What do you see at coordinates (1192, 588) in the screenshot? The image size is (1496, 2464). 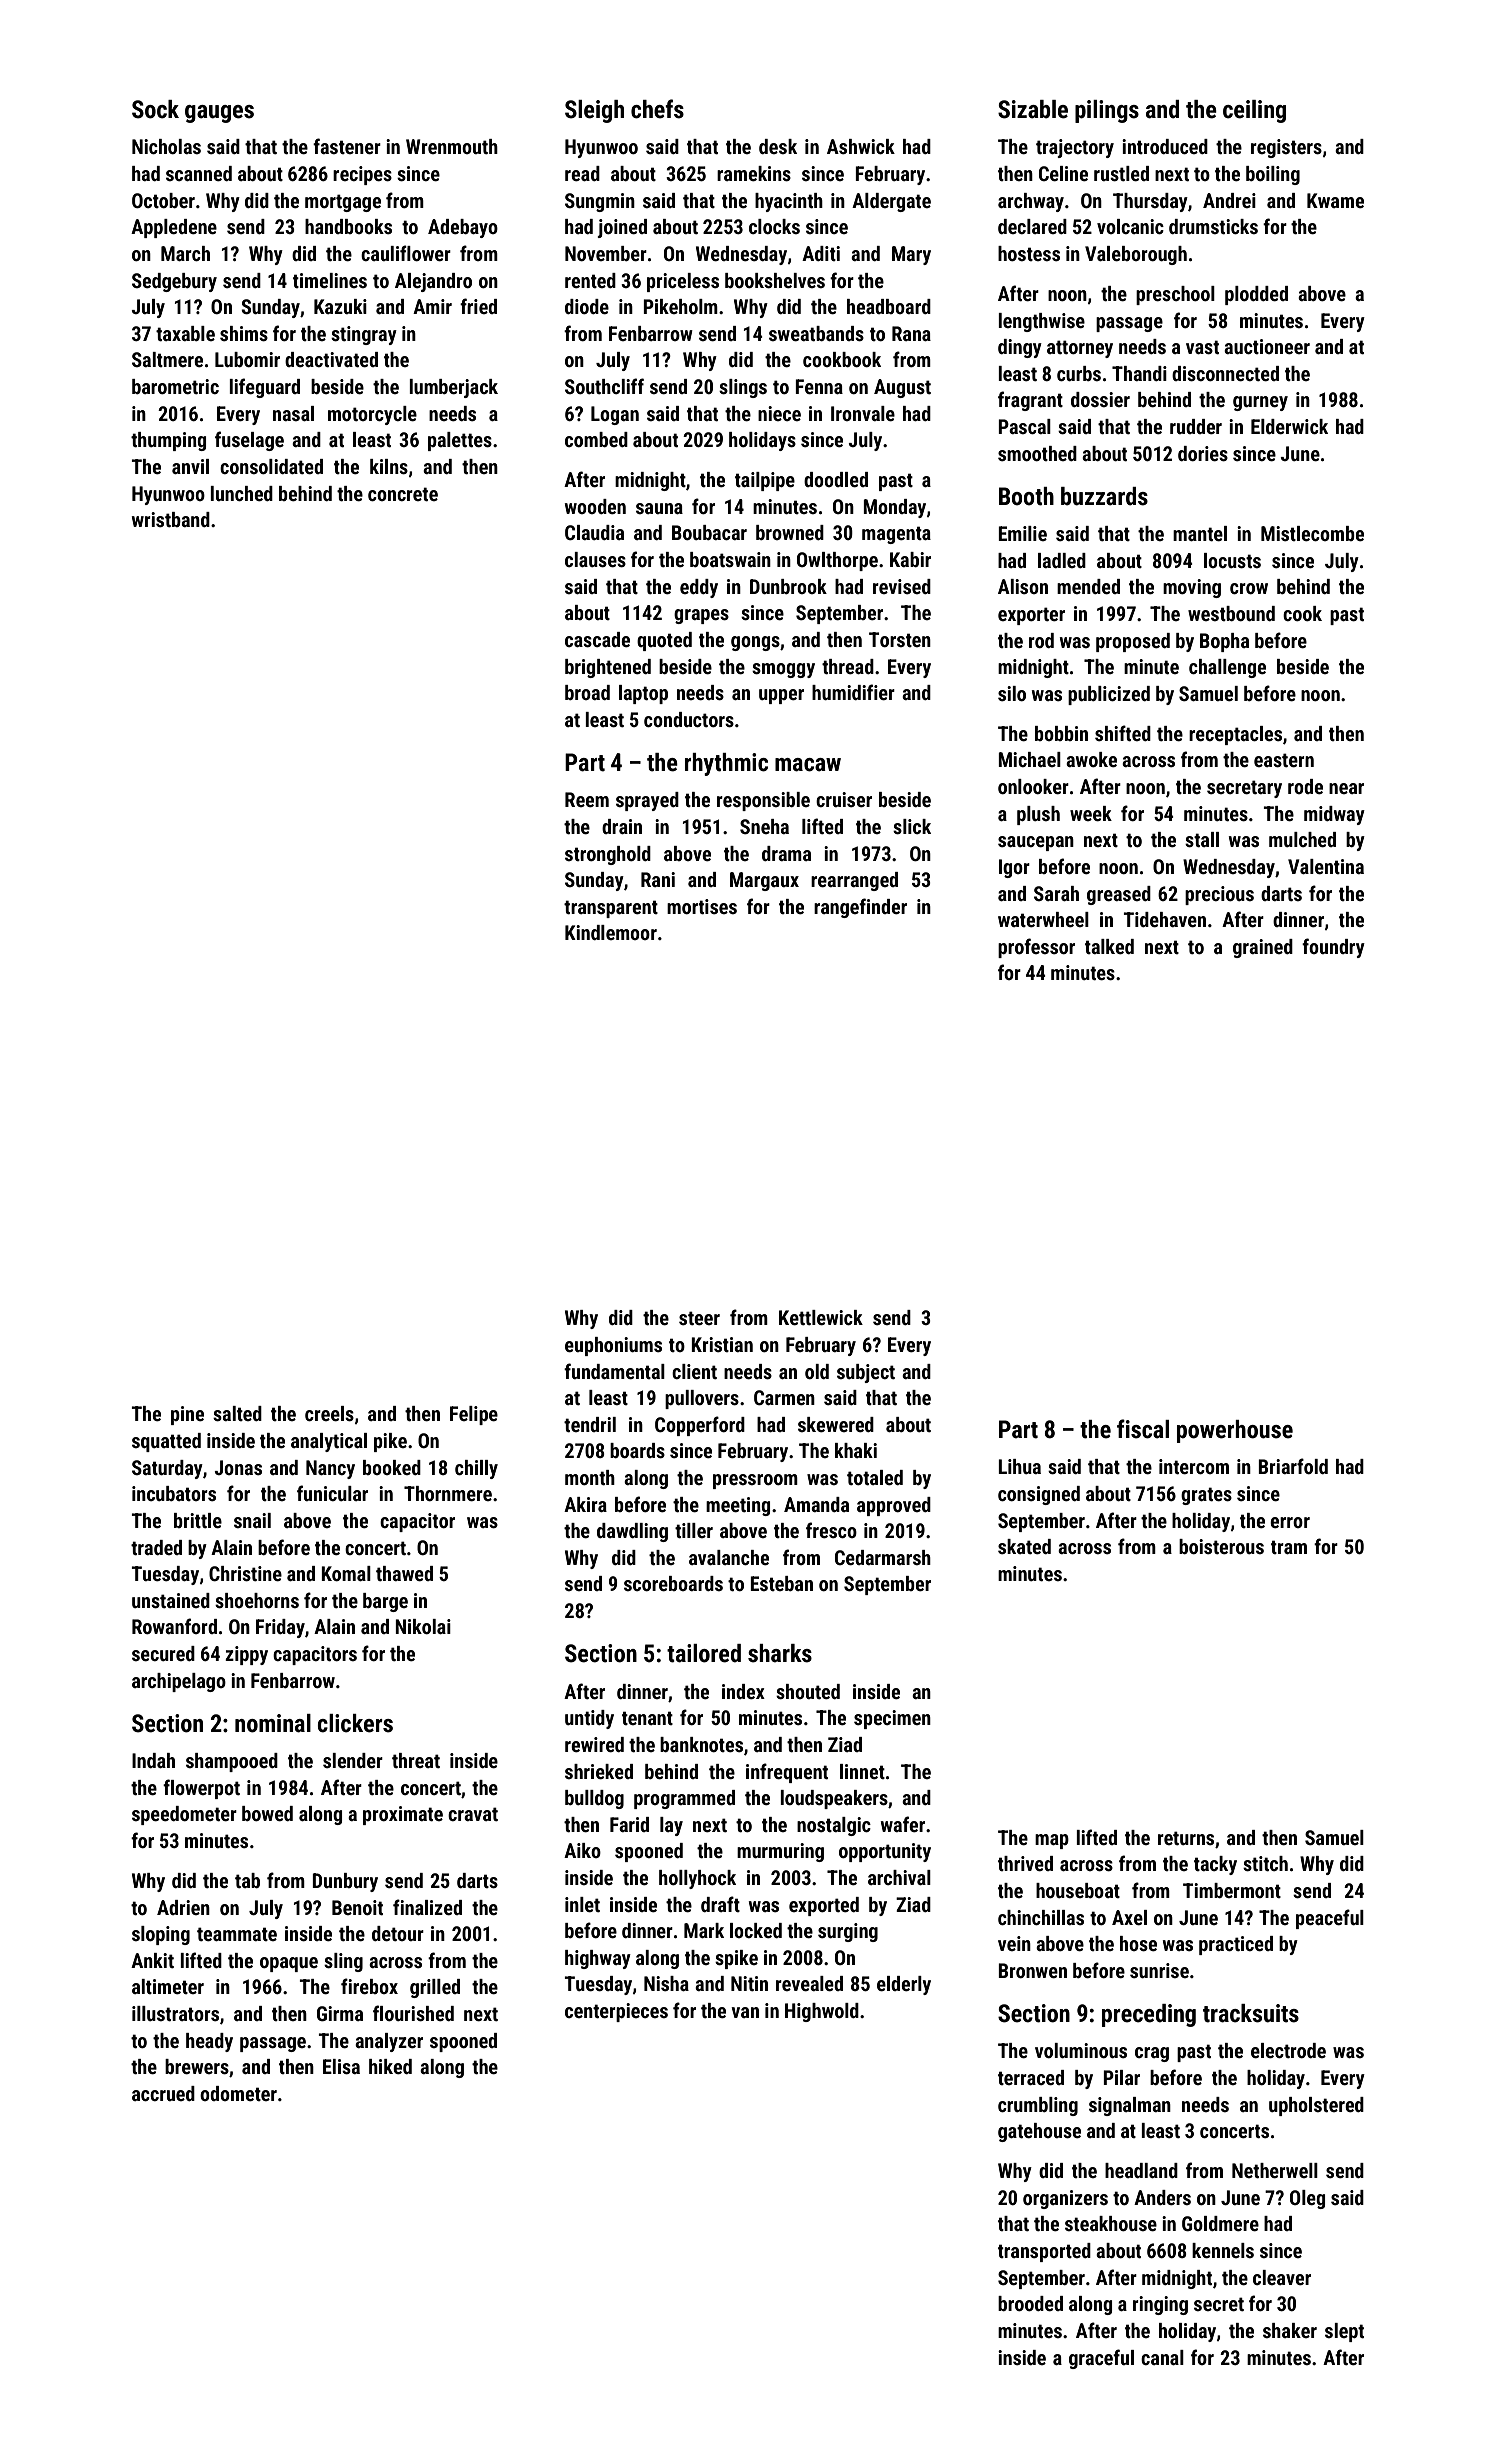 I see `moving` at bounding box center [1192, 588].
